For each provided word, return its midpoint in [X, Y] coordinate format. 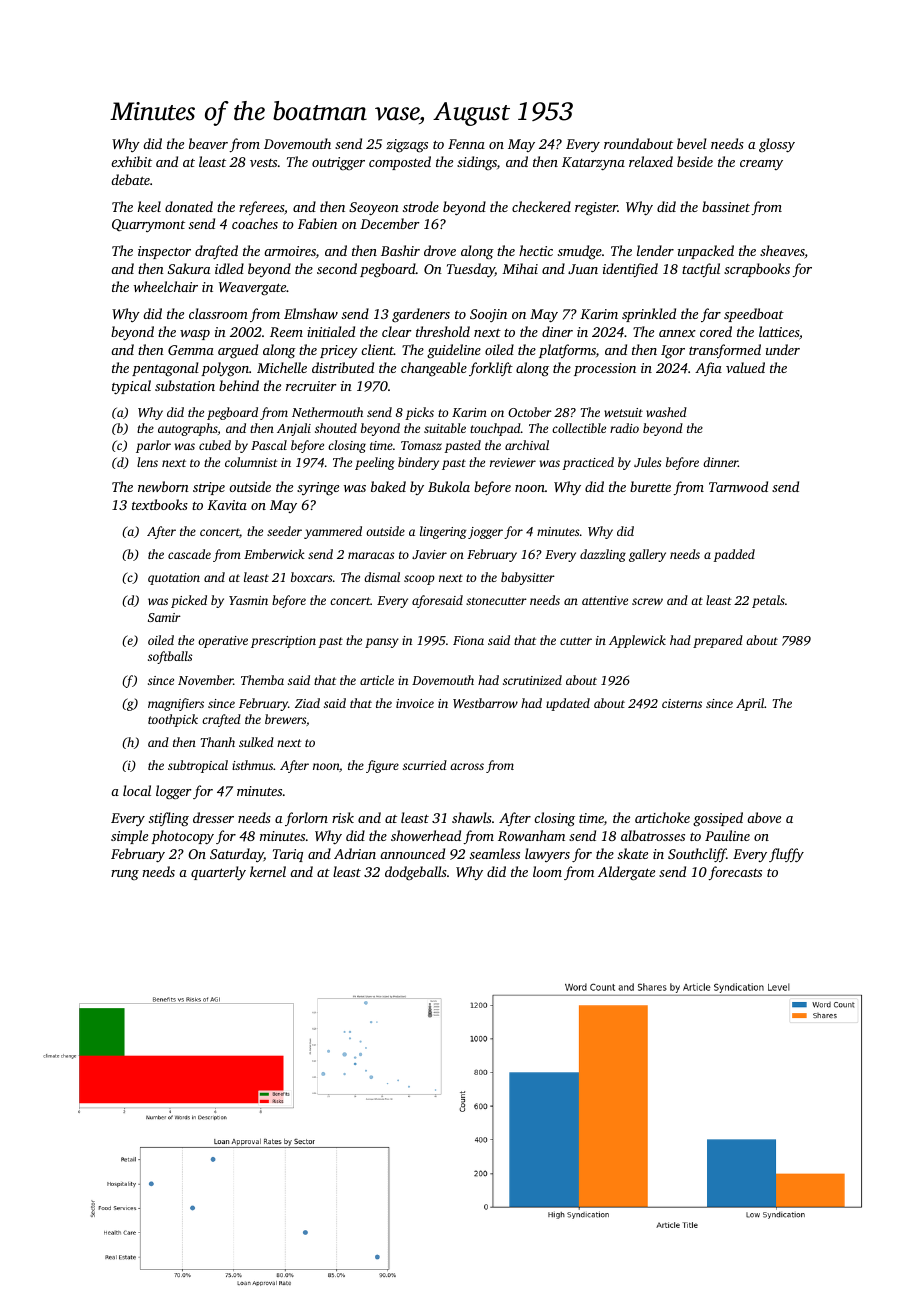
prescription [283, 642]
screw [647, 601]
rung [125, 875]
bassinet [726, 206]
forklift [491, 369]
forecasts [735, 873]
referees [261, 208]
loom [547, 871]
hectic [536, 250]
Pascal [269, 445]
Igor [673, 351]
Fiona [468, 640]
